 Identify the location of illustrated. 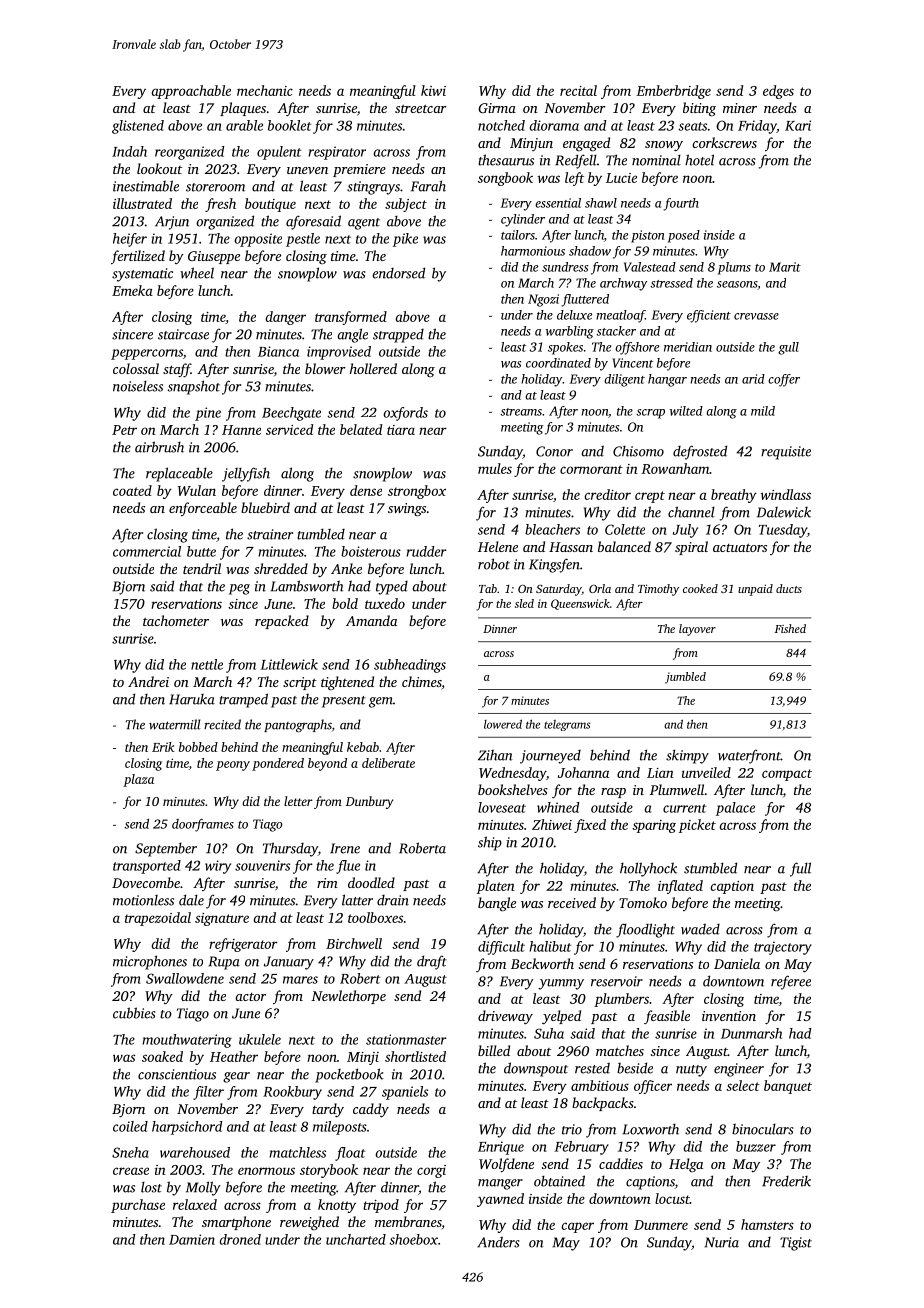
(142, 203).
